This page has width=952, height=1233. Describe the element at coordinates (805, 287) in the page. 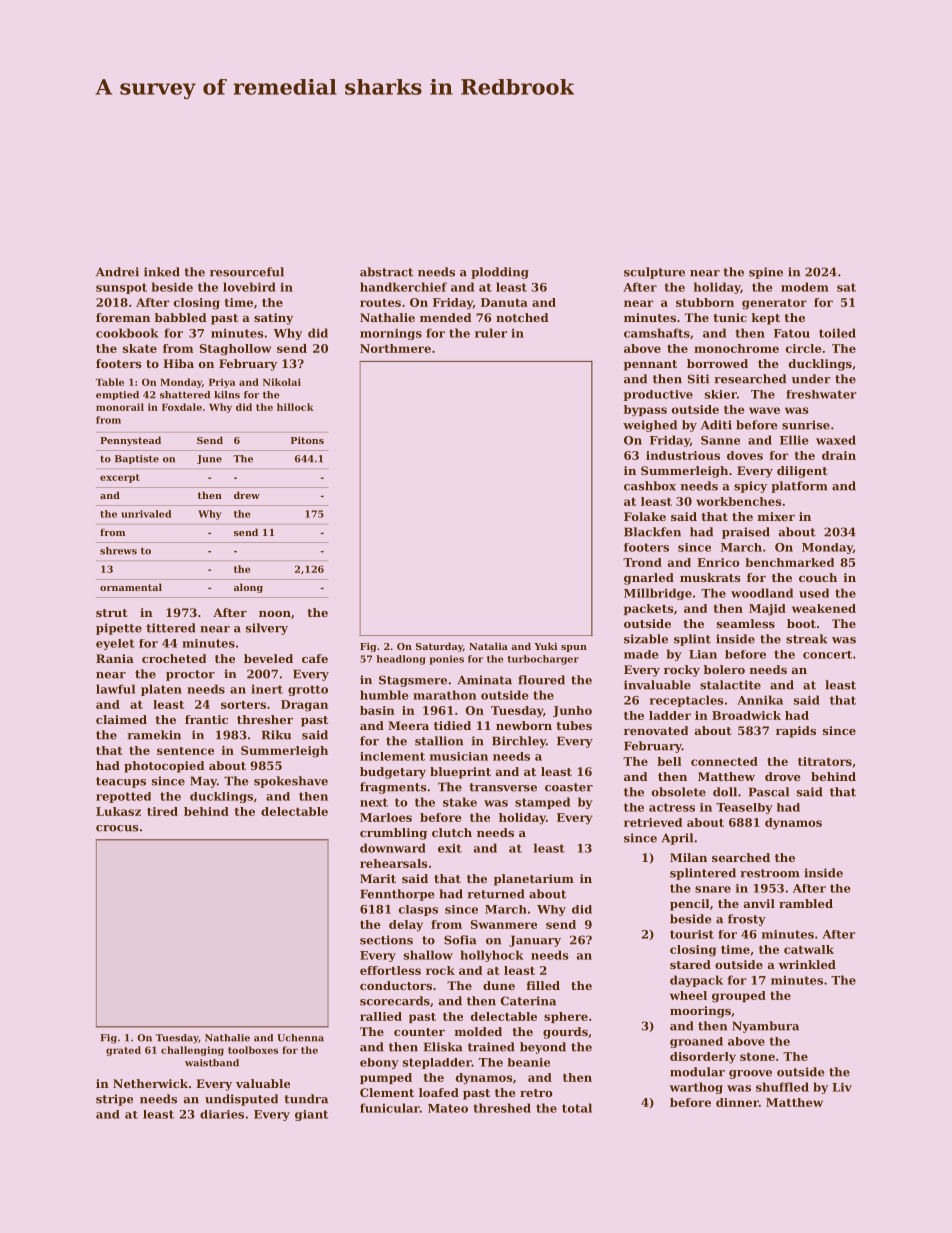

I see `modem` at that location.
